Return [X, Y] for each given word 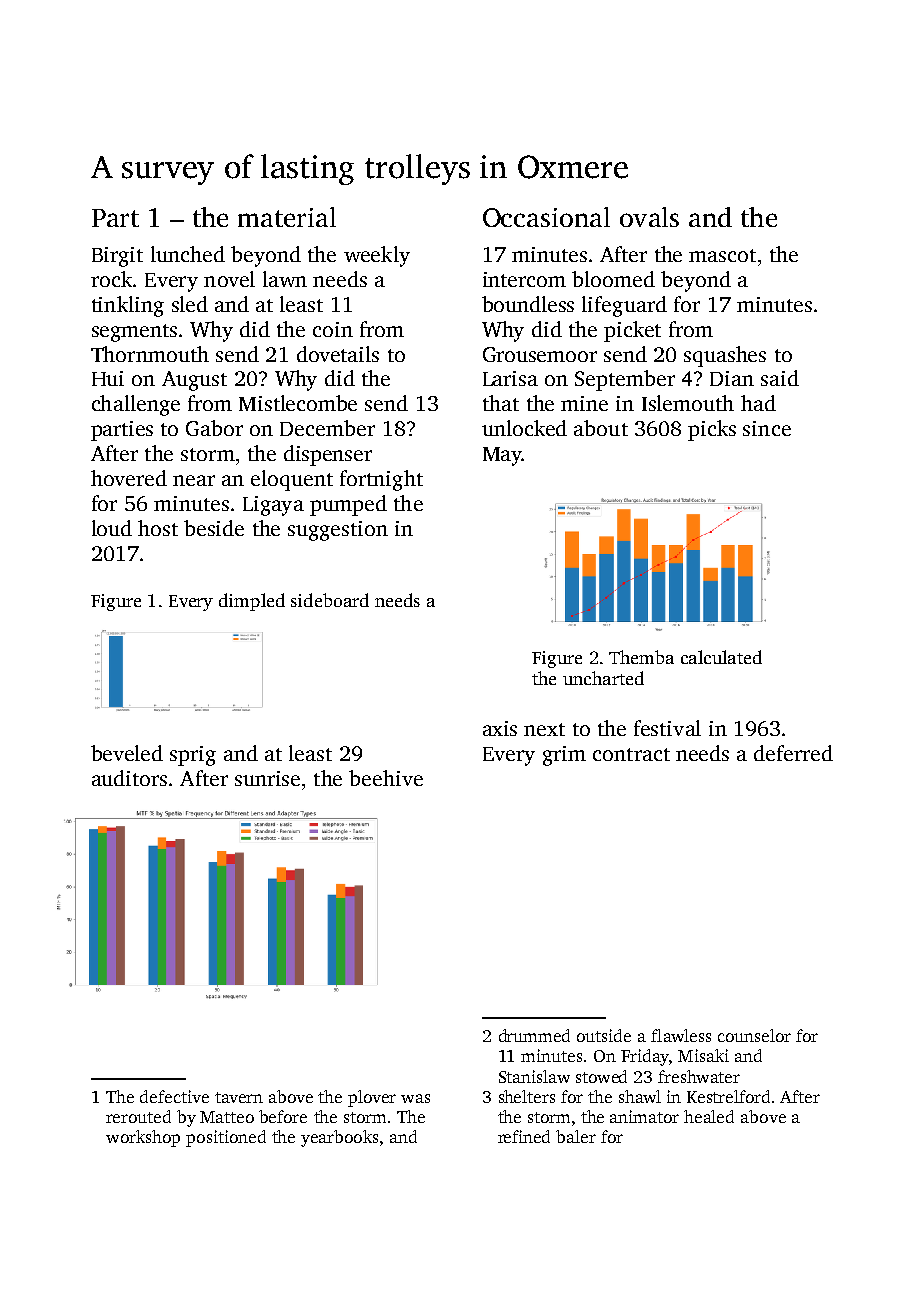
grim [564, 756]
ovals [649, 217]
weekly [377, 256]
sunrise [267, 778]
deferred [793, 753]
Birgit [117, 257]
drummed [534, 1035]
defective [174, 1096]
